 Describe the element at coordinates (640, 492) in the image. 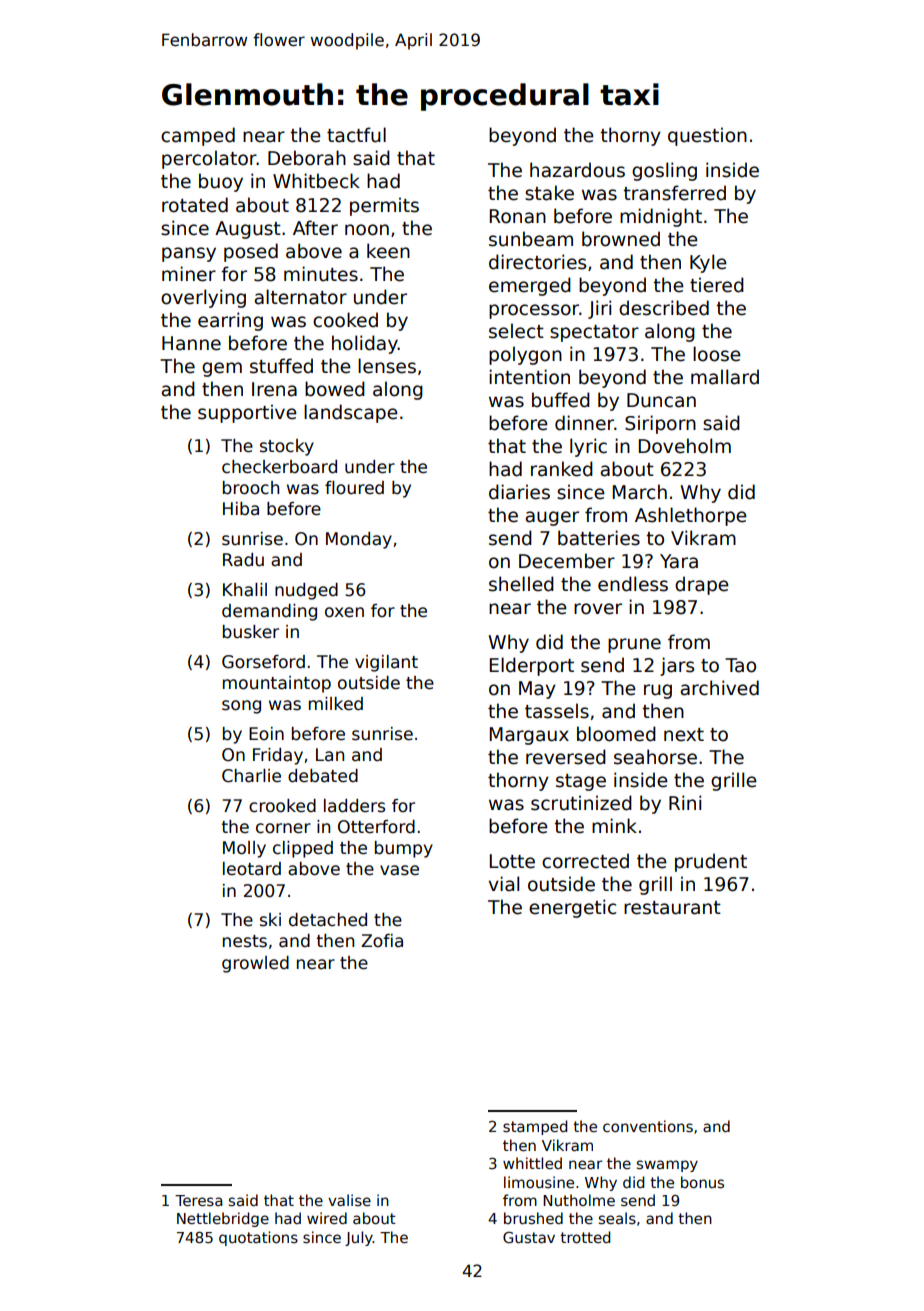

I see `March` at that location.
